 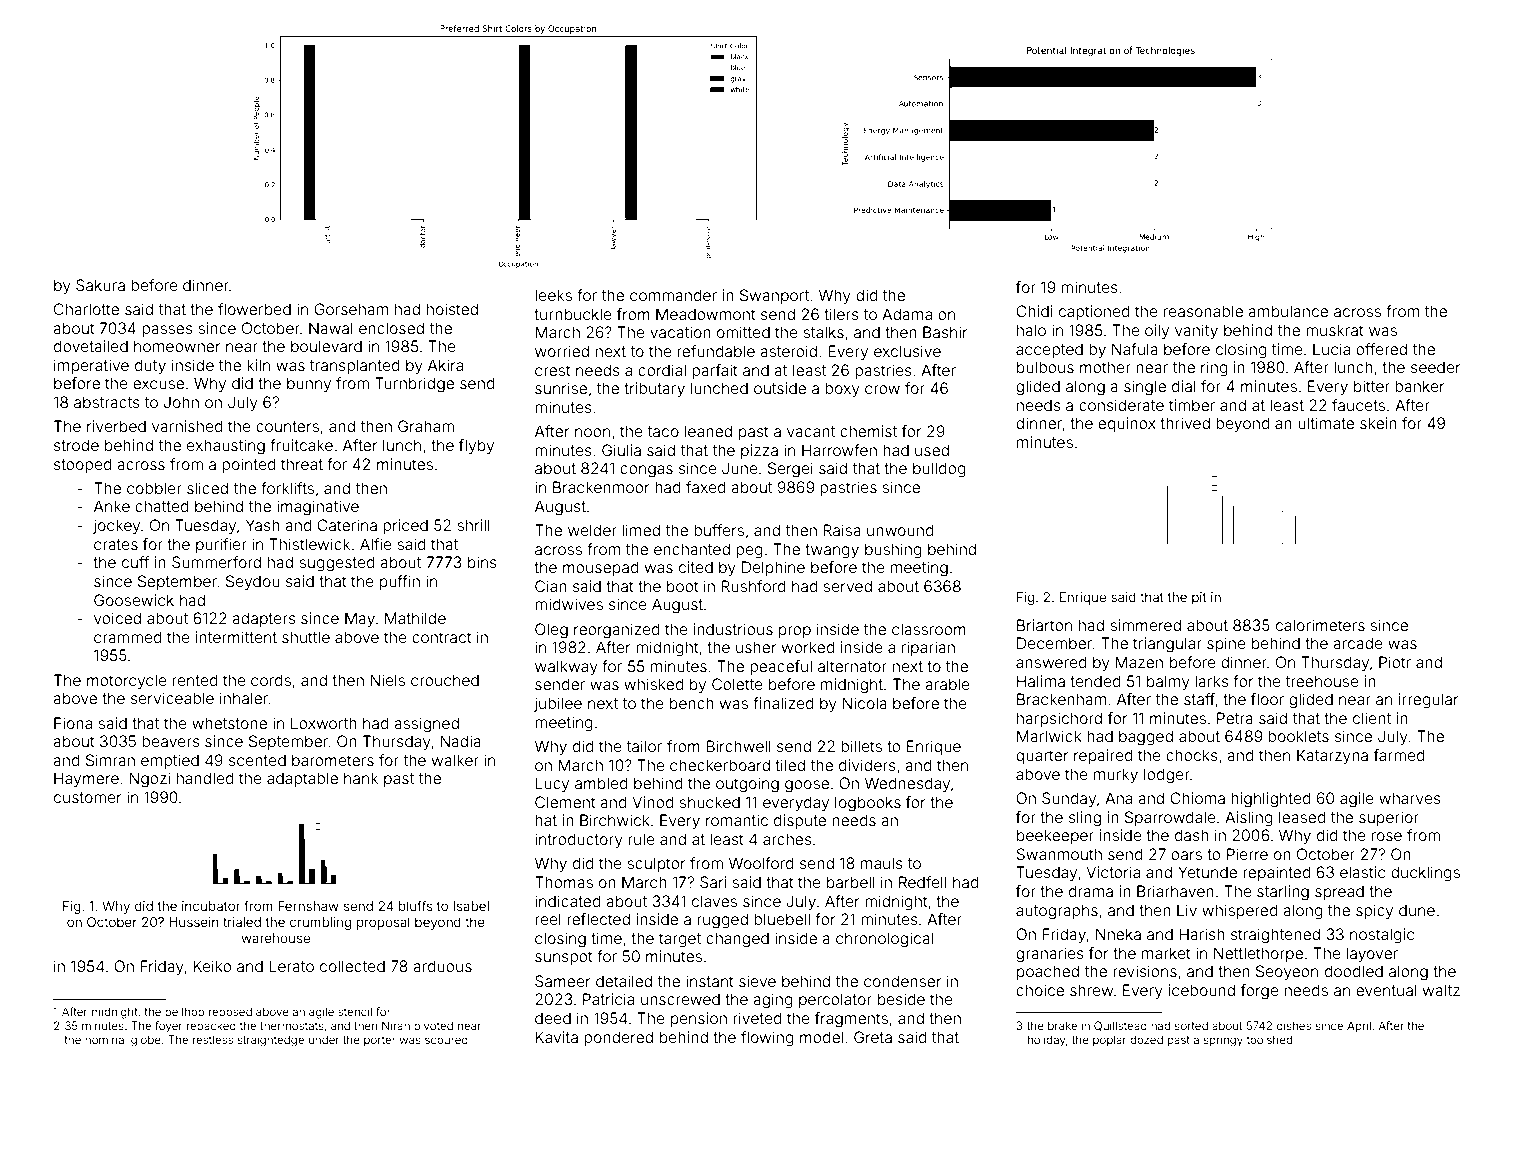 What do you see at coordinates (1044, 625) in the document?
I see `Briarton` at bounding box center [1044, 625].
